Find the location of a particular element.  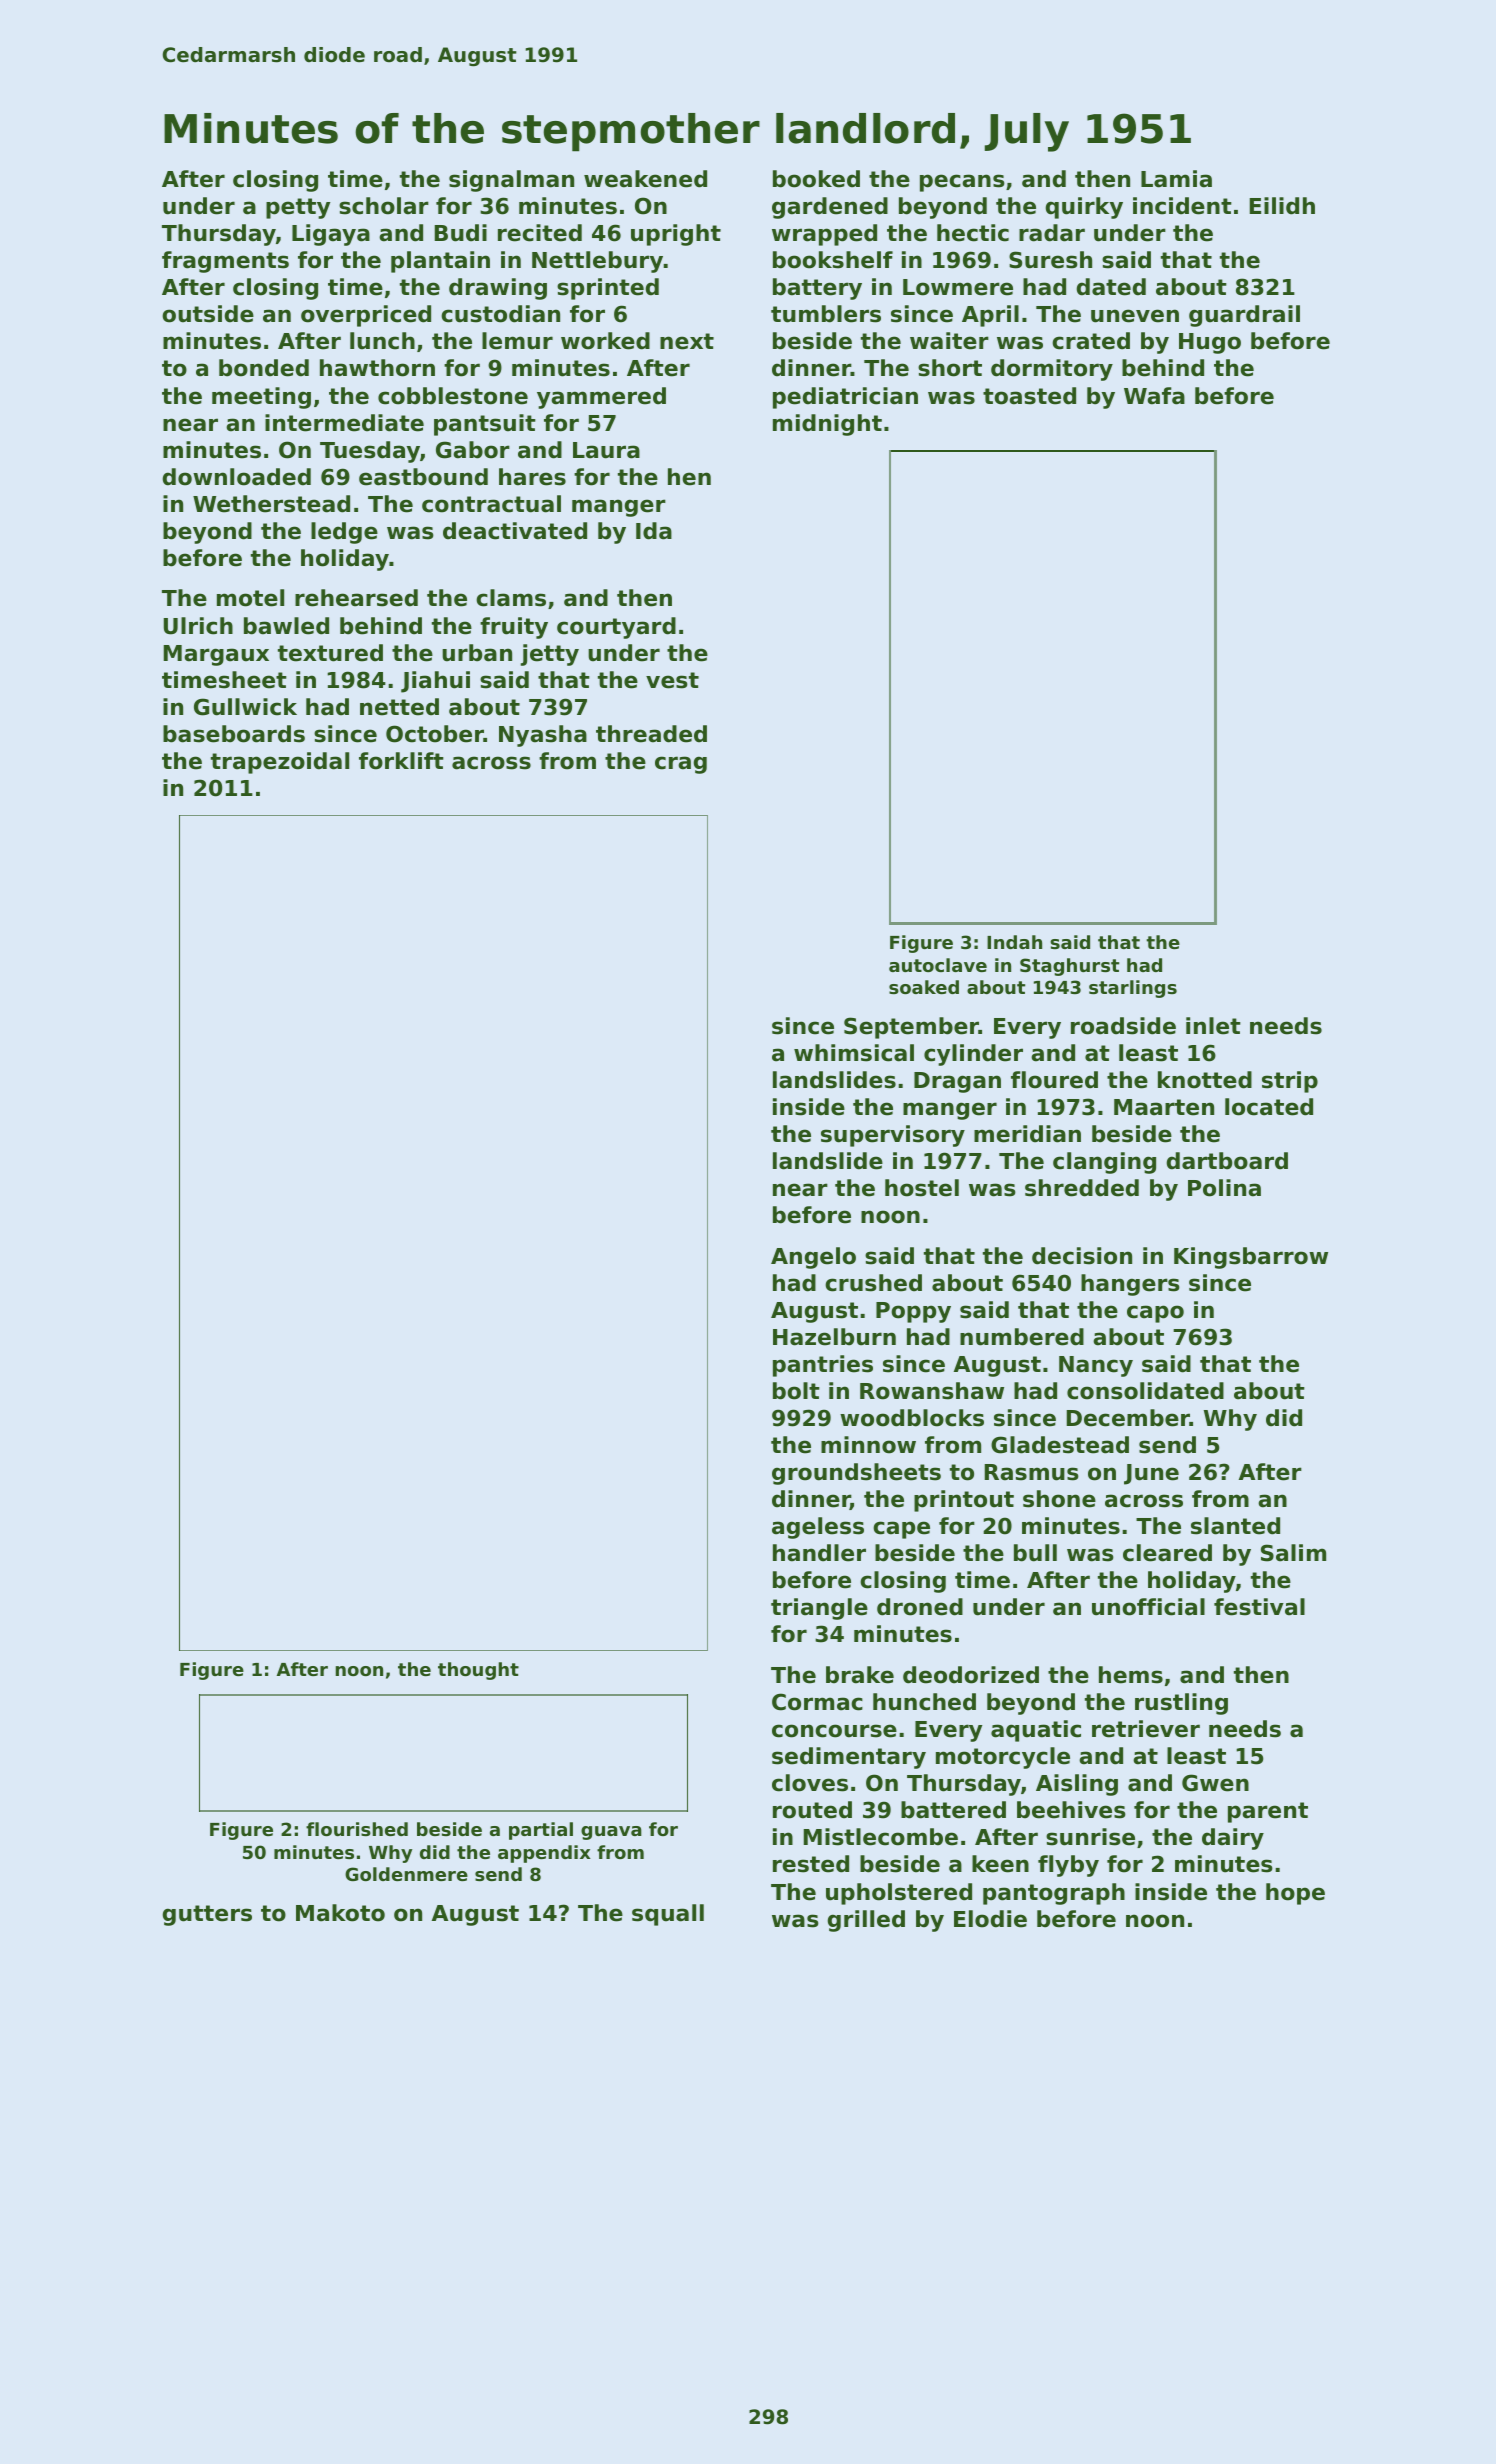

brake is located at coordinates (860, 1675).
